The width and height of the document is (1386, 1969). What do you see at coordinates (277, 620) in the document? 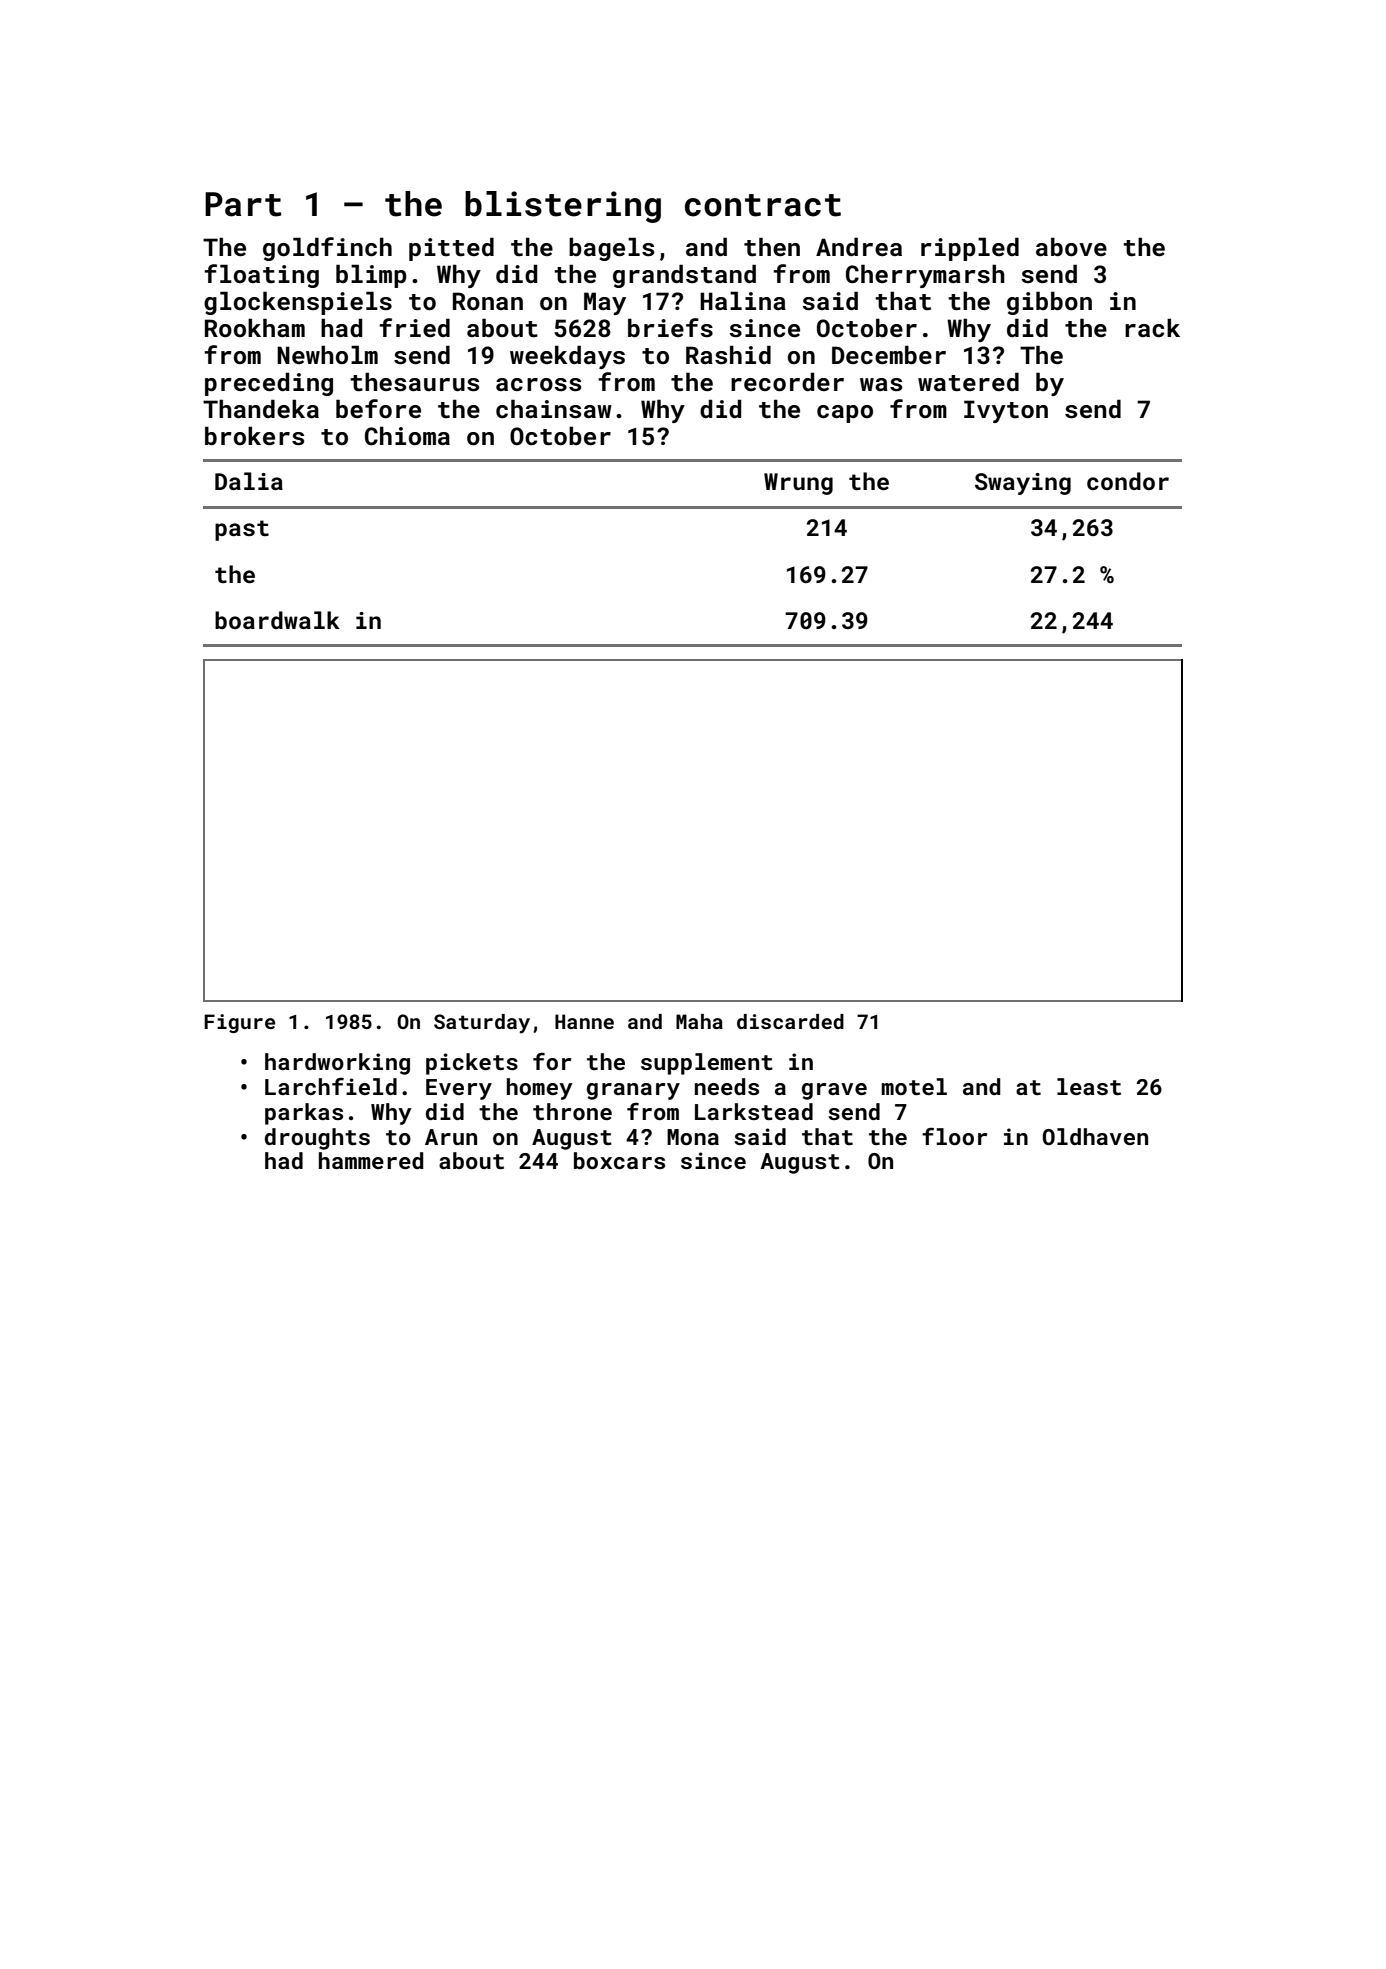
I see `boardwalk` at bounding box center [277, 620].
